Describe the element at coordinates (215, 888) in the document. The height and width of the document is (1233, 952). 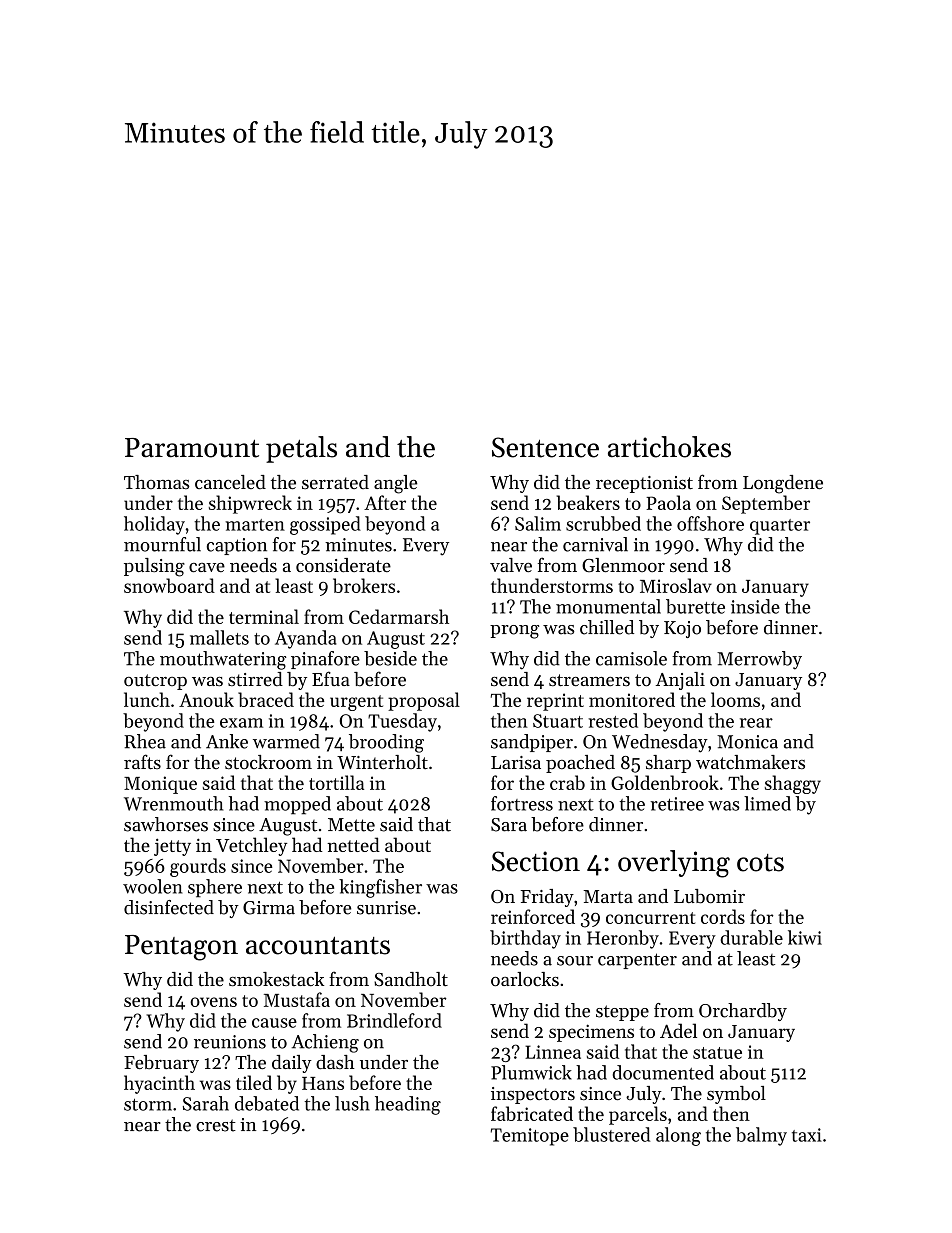
I see `sphere` at that location.
